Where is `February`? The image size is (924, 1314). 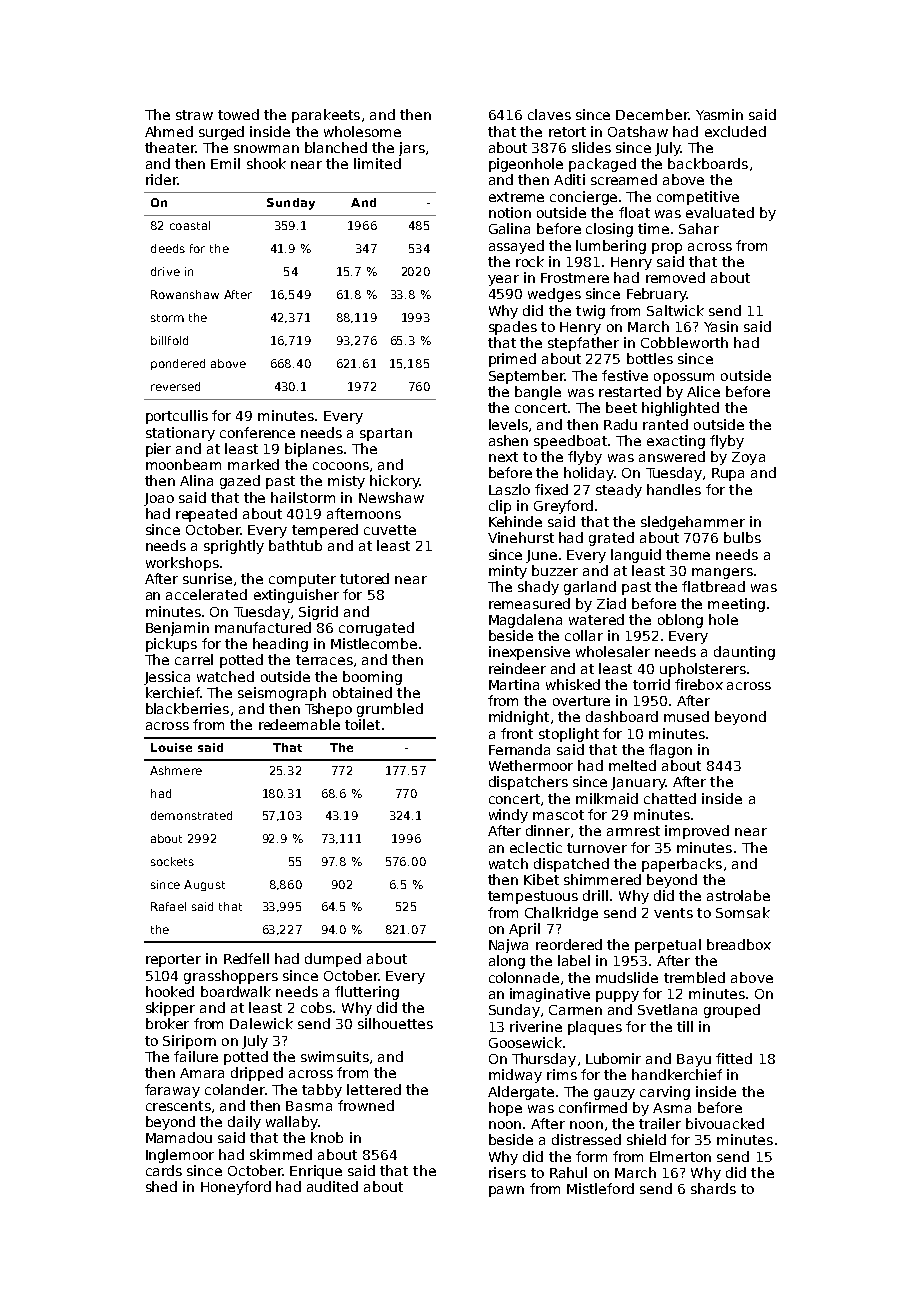 February is located at coordinates (657, 295).
